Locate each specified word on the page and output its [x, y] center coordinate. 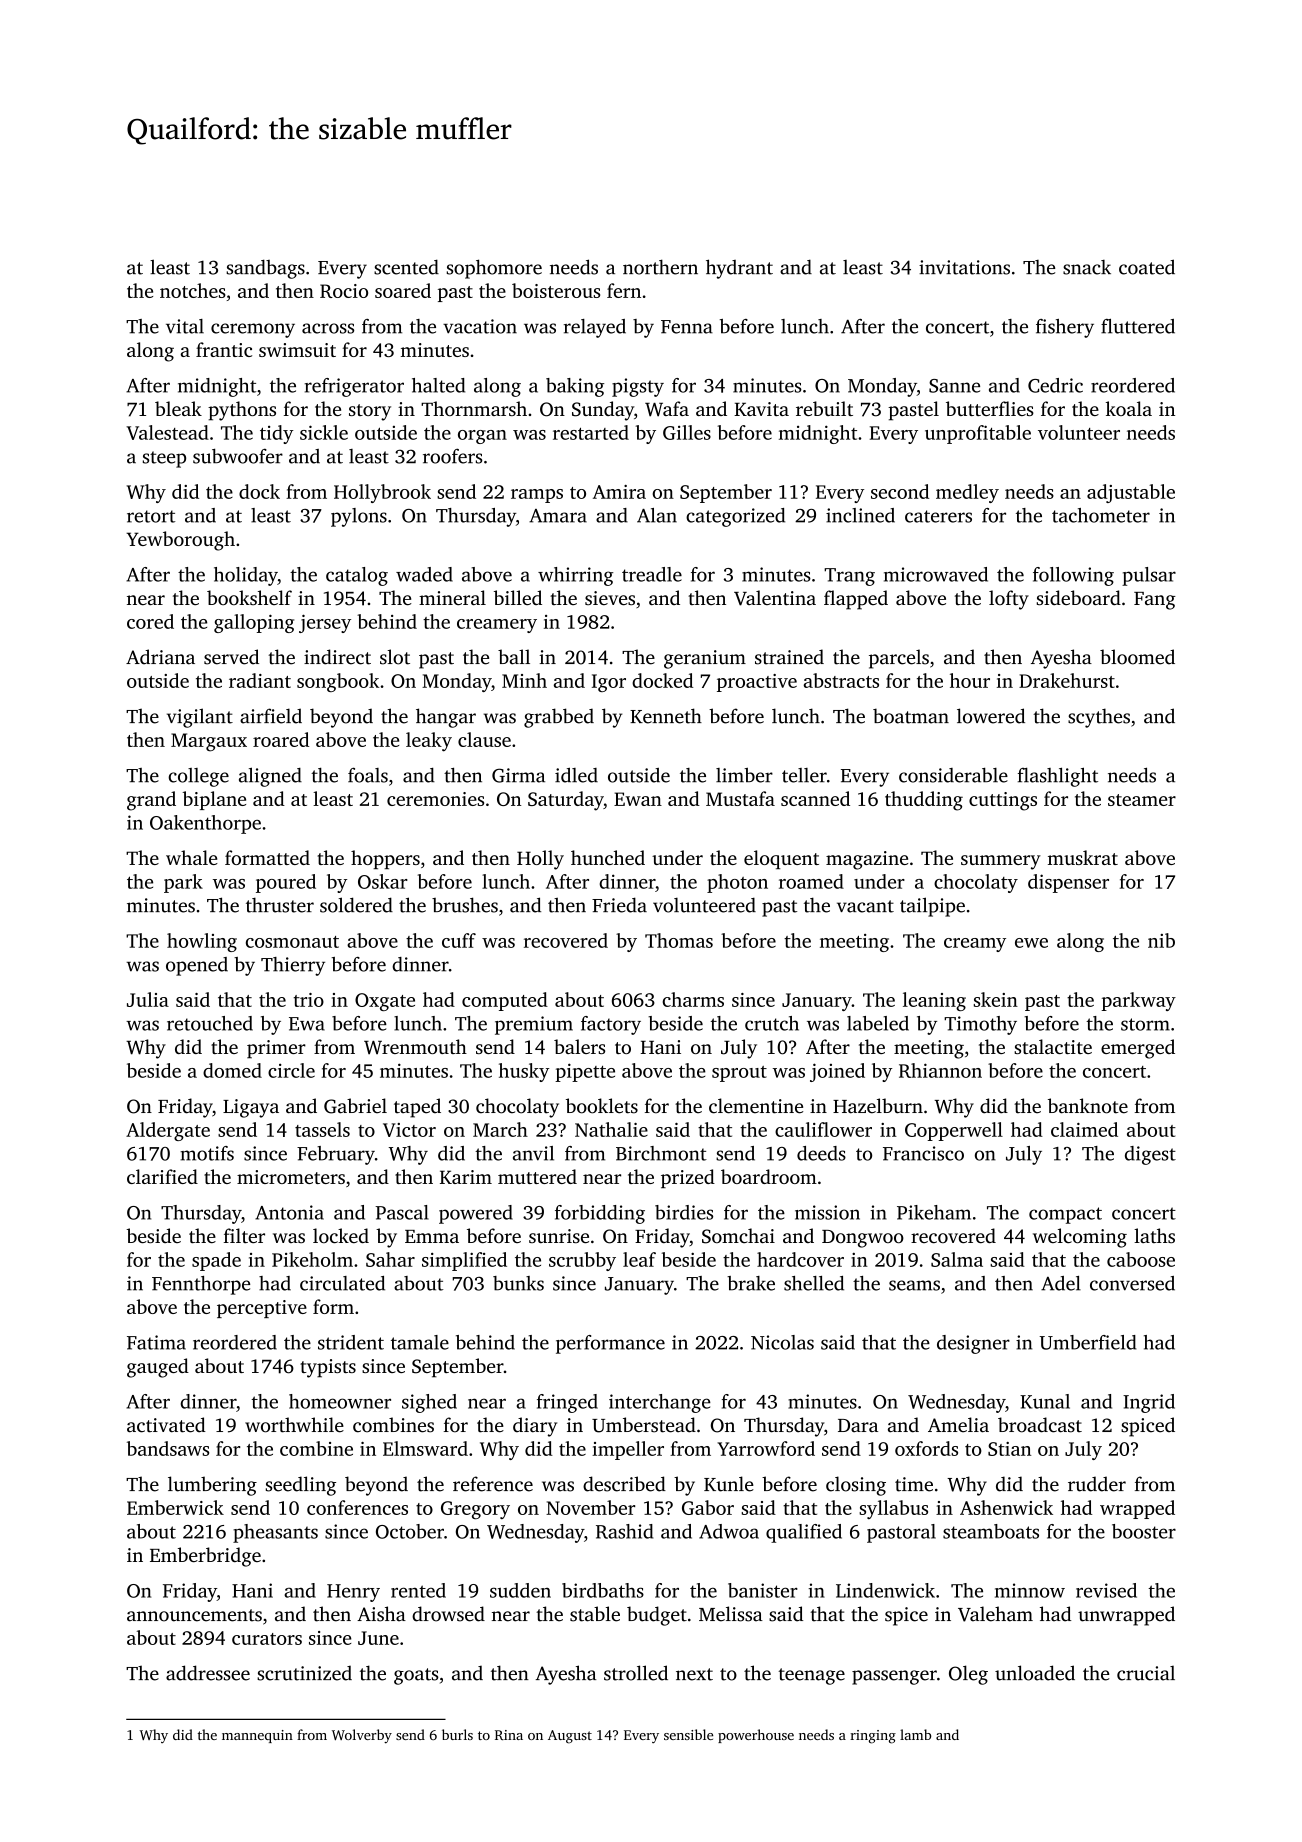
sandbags [265, 269]
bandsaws [168, 1448]
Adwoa [729, 1531]
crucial [1146, 1673]
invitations [964, 267]
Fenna [687, 327]
